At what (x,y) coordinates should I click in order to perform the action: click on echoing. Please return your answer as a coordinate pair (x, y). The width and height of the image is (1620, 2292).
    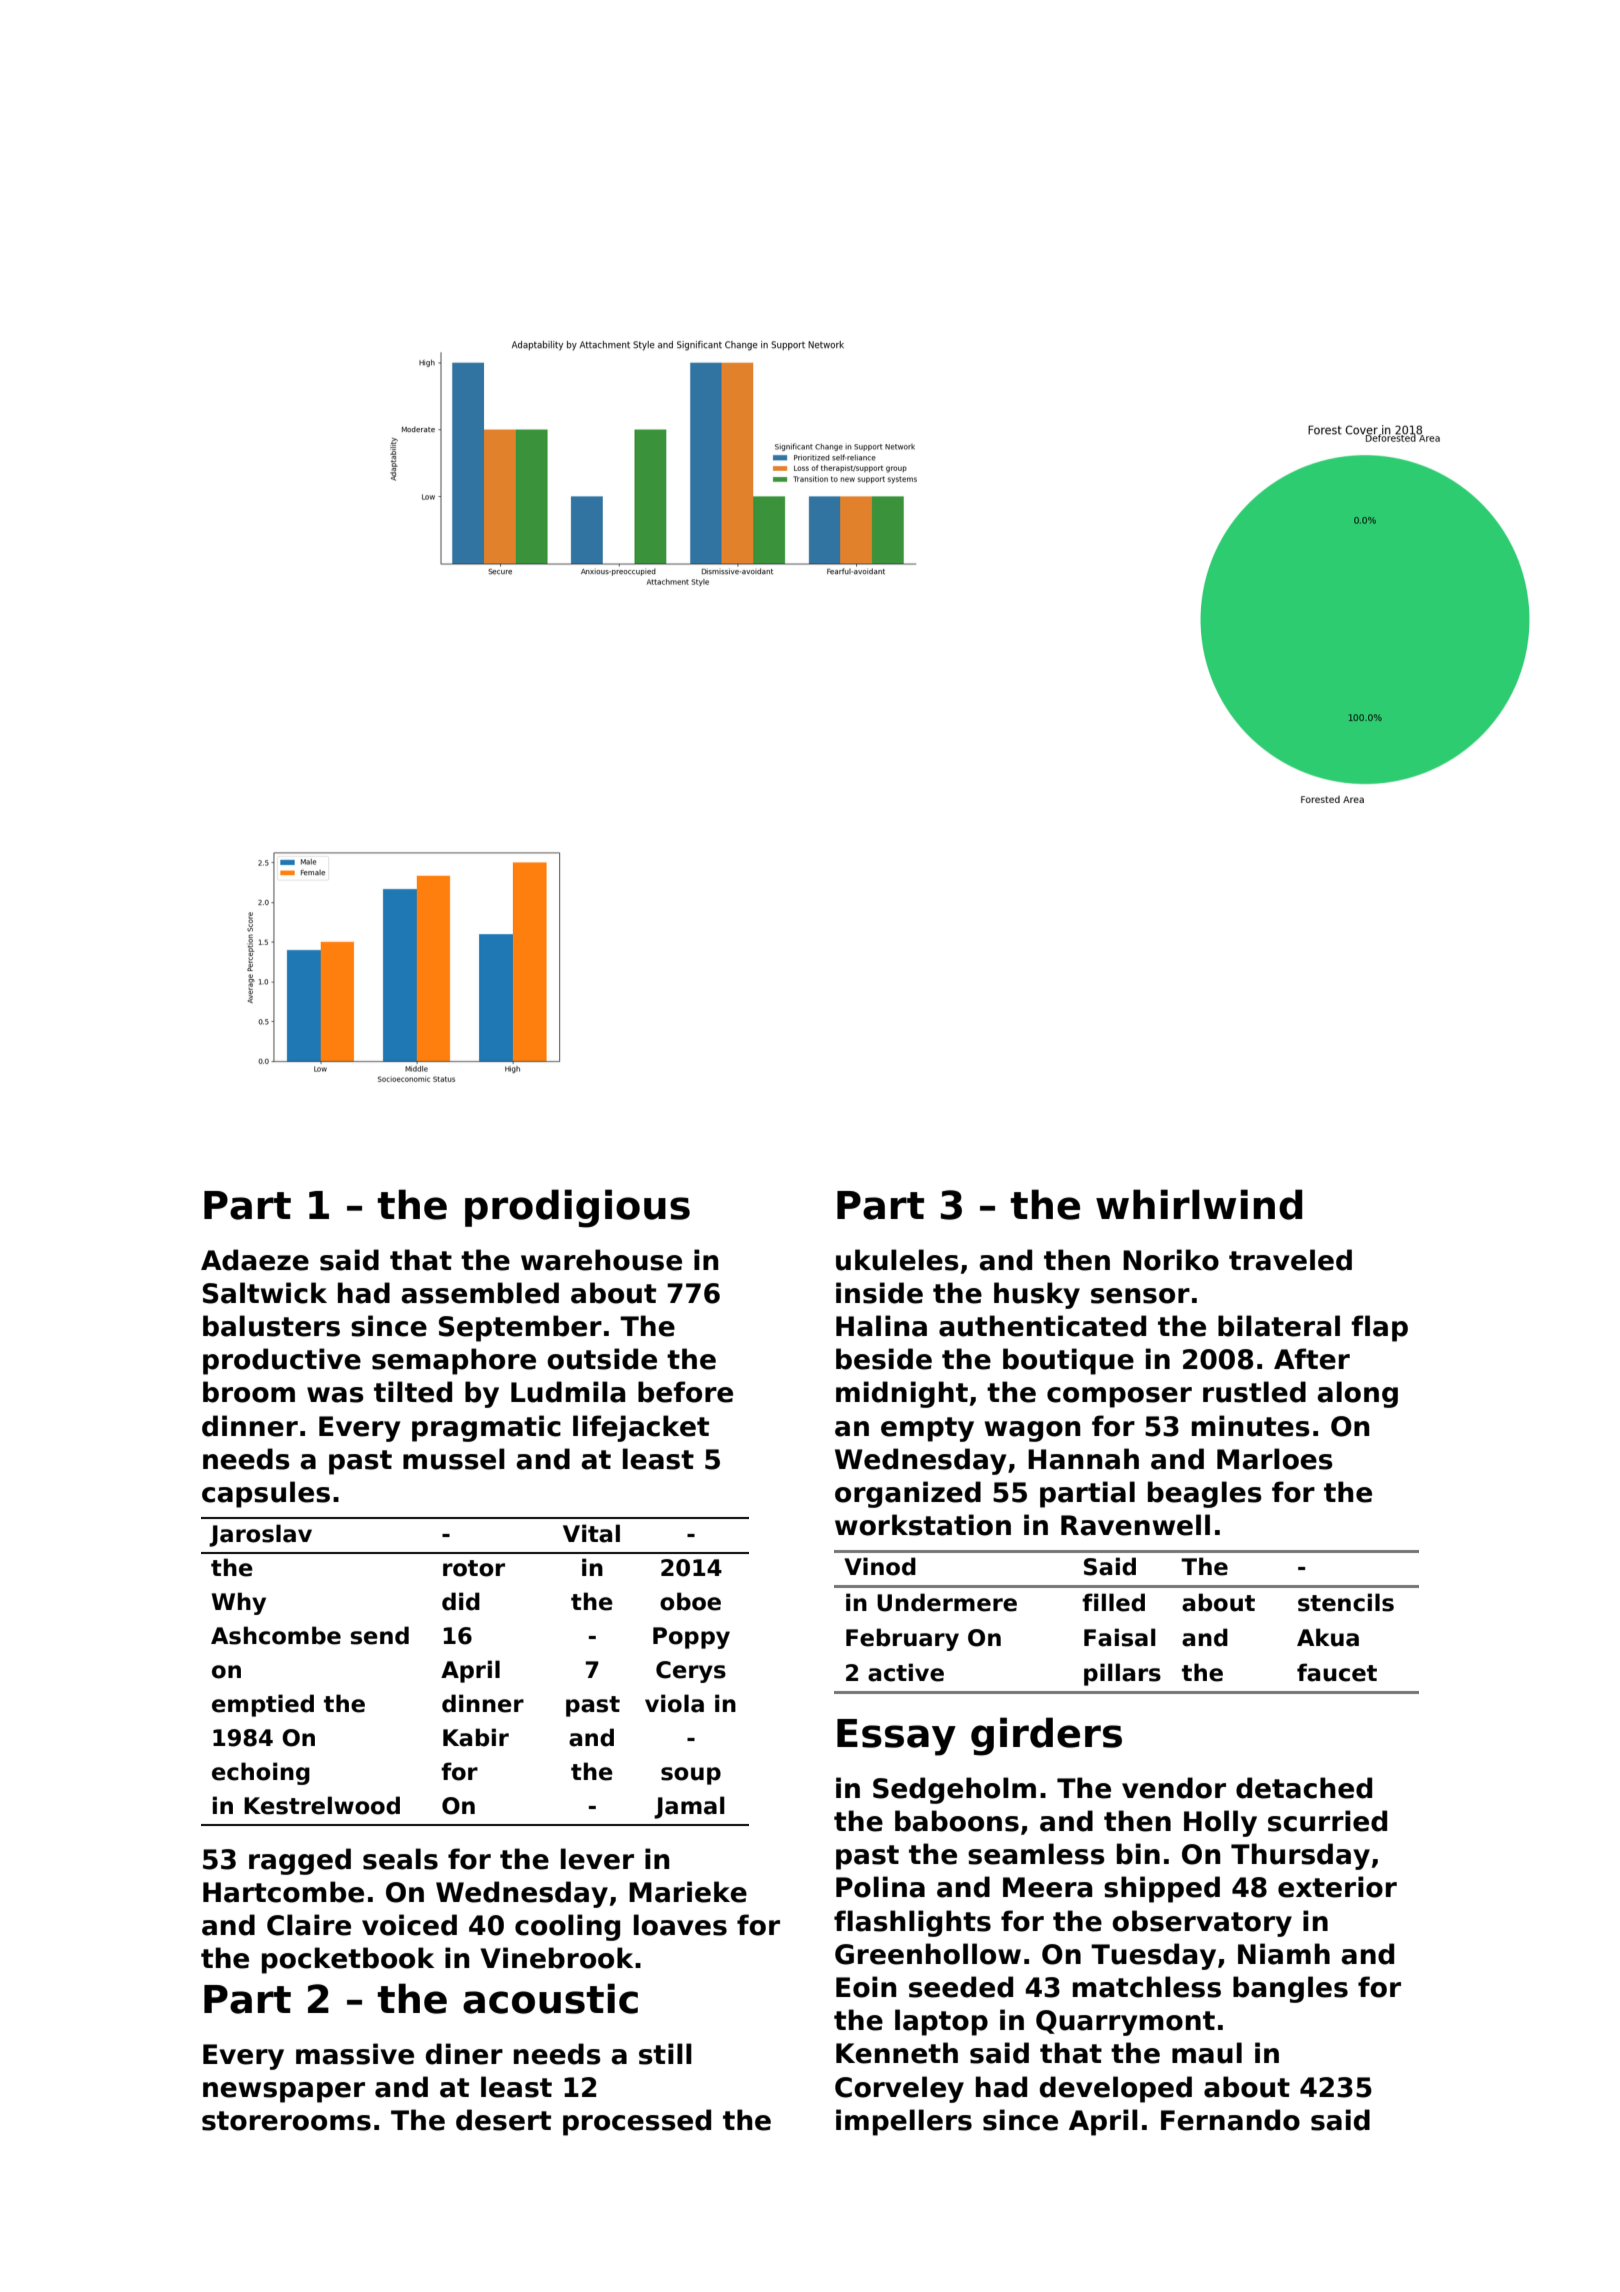
    Looking at the image, I should click on (261, 1773).
